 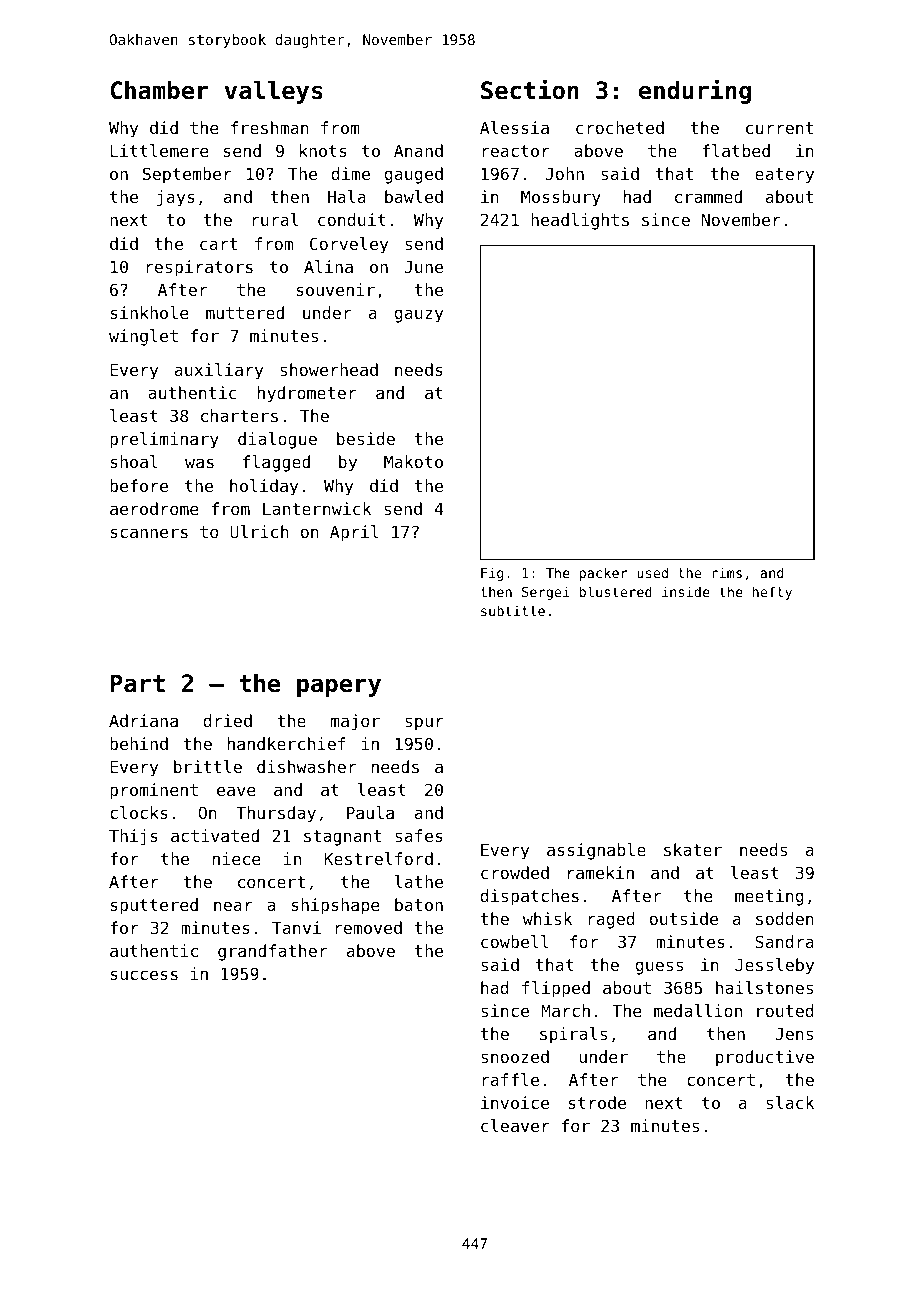 I want to click on rims, so click(x=727, y=572).
